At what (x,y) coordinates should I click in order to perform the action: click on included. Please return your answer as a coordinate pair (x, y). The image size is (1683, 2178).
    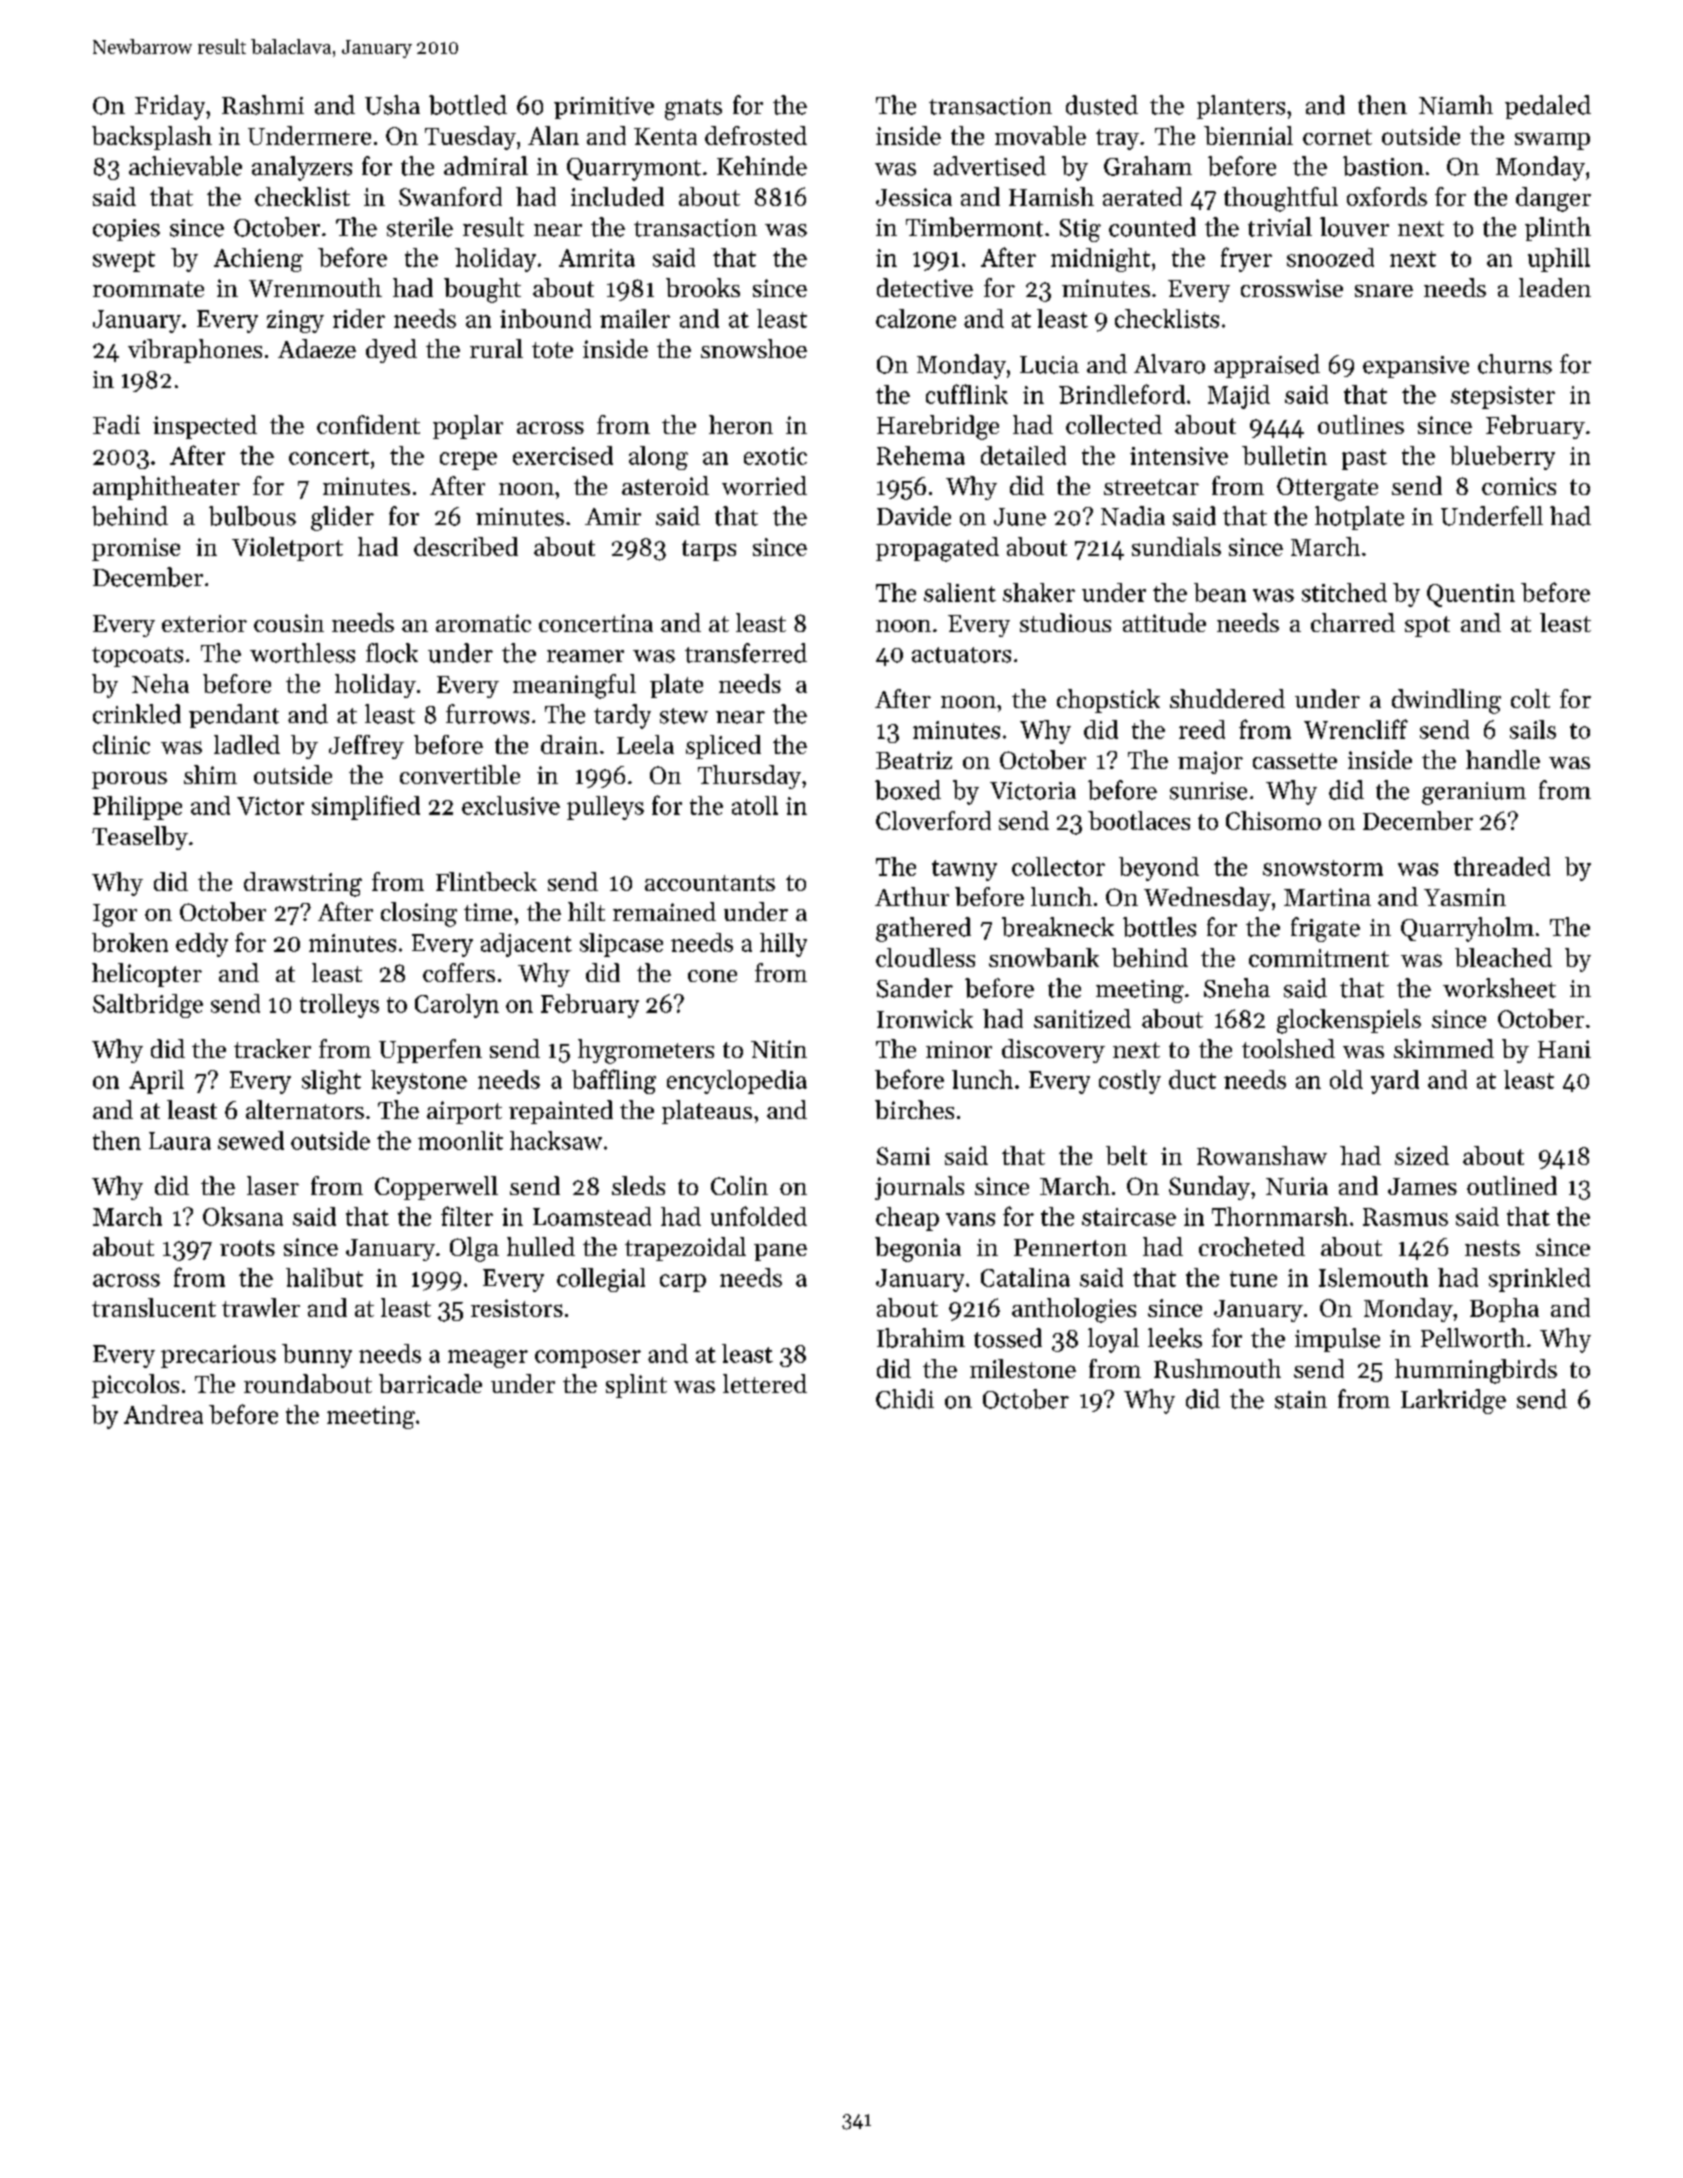
    Looking at the image, I should click on (617, 196).
